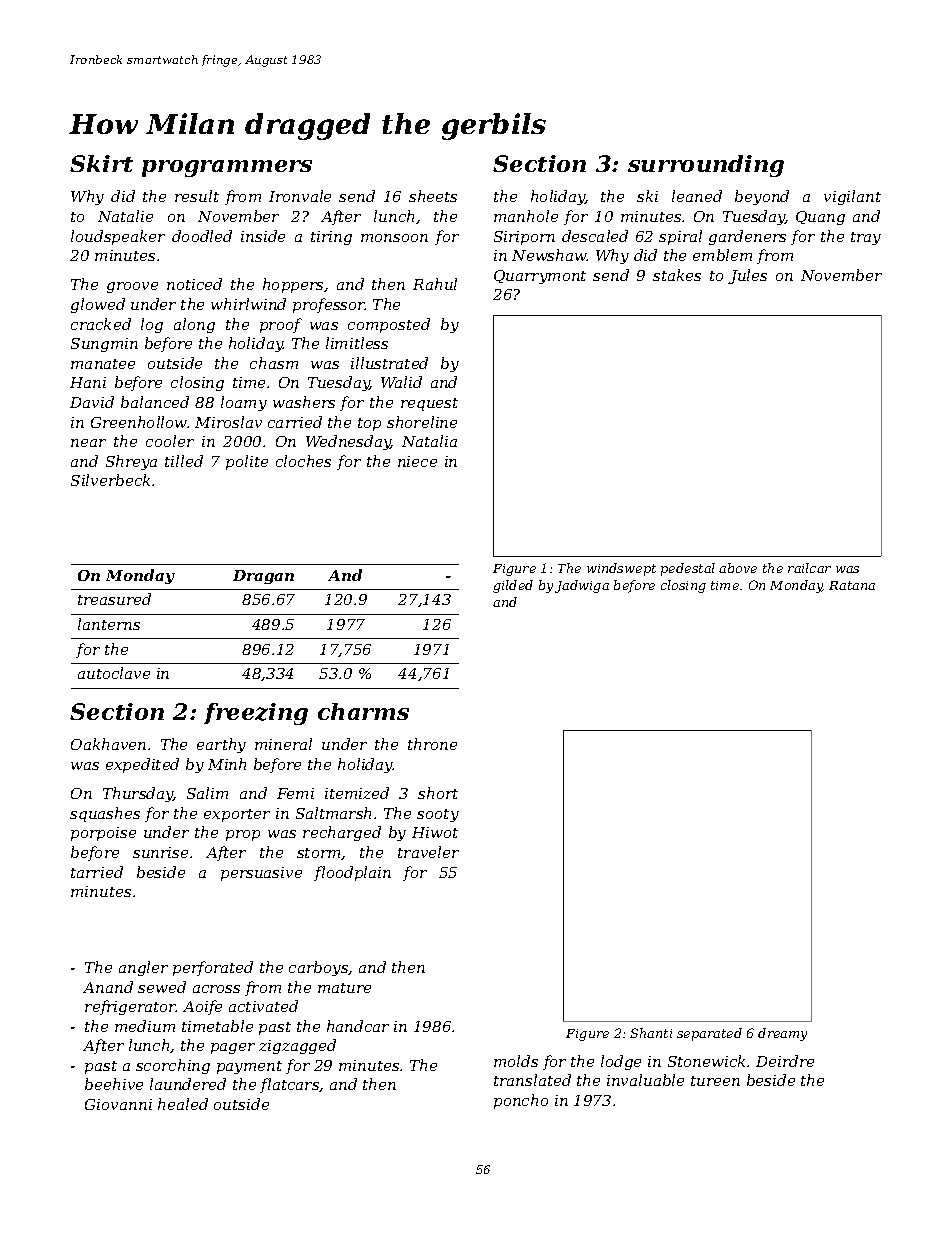 The width and height of the screenshot is (952, 1233). Describe the element at coordinates (582, 586) in the screenshot. I see `Jadwiga` at that location.
